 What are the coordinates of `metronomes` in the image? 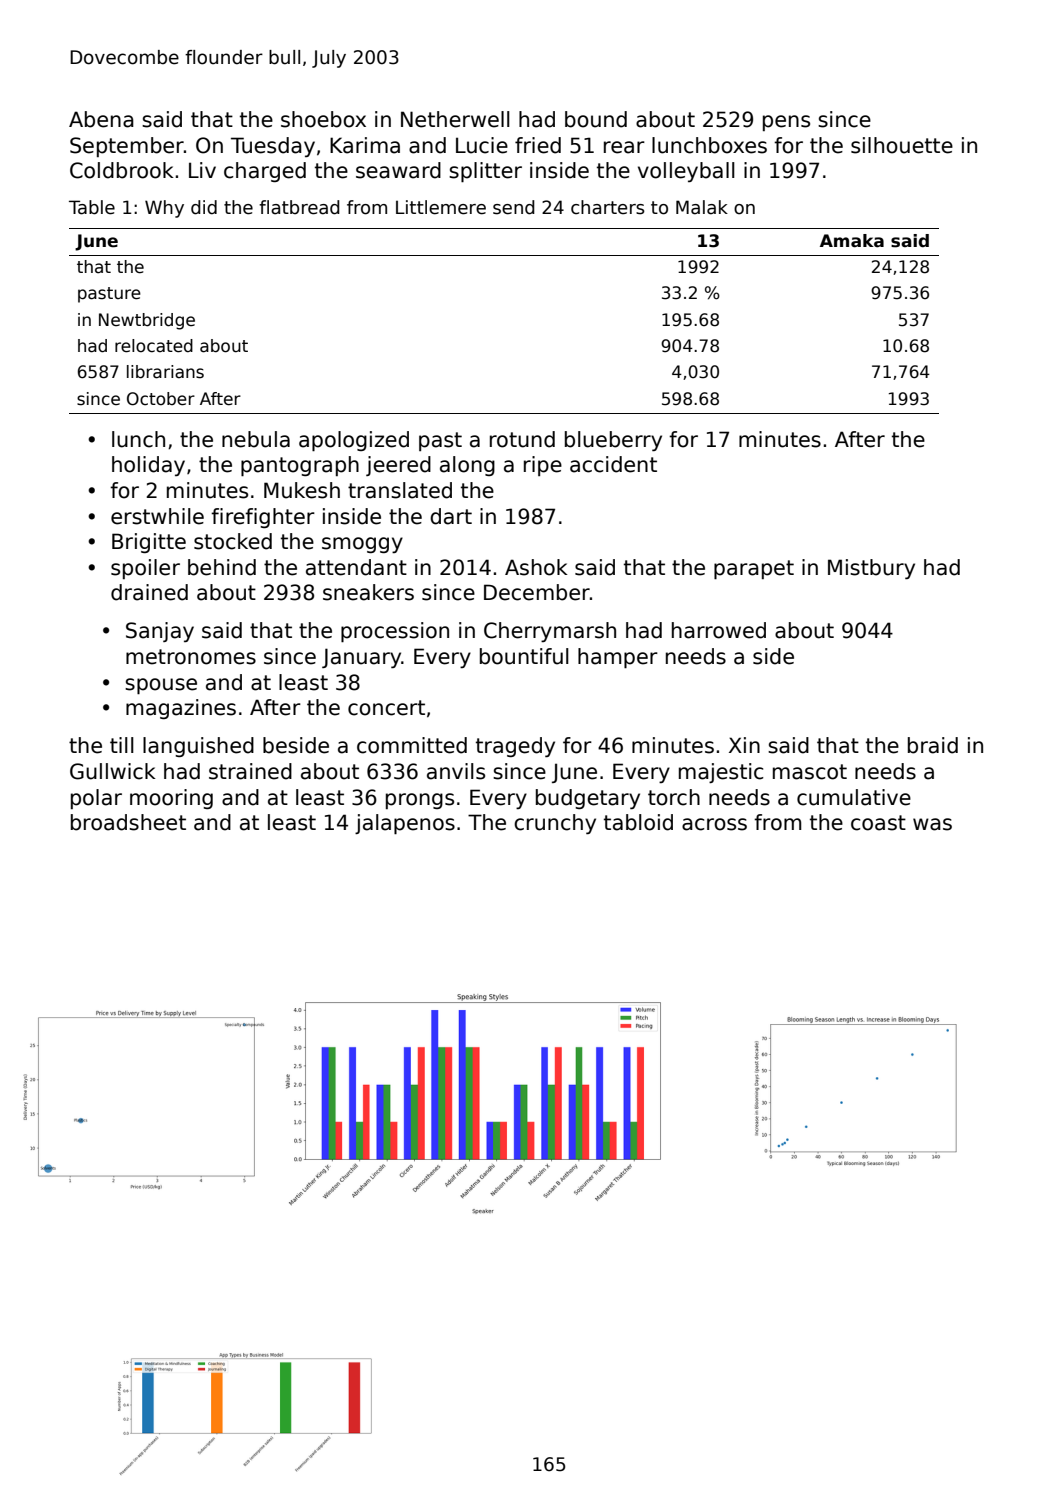 It's located at (191, 657).
